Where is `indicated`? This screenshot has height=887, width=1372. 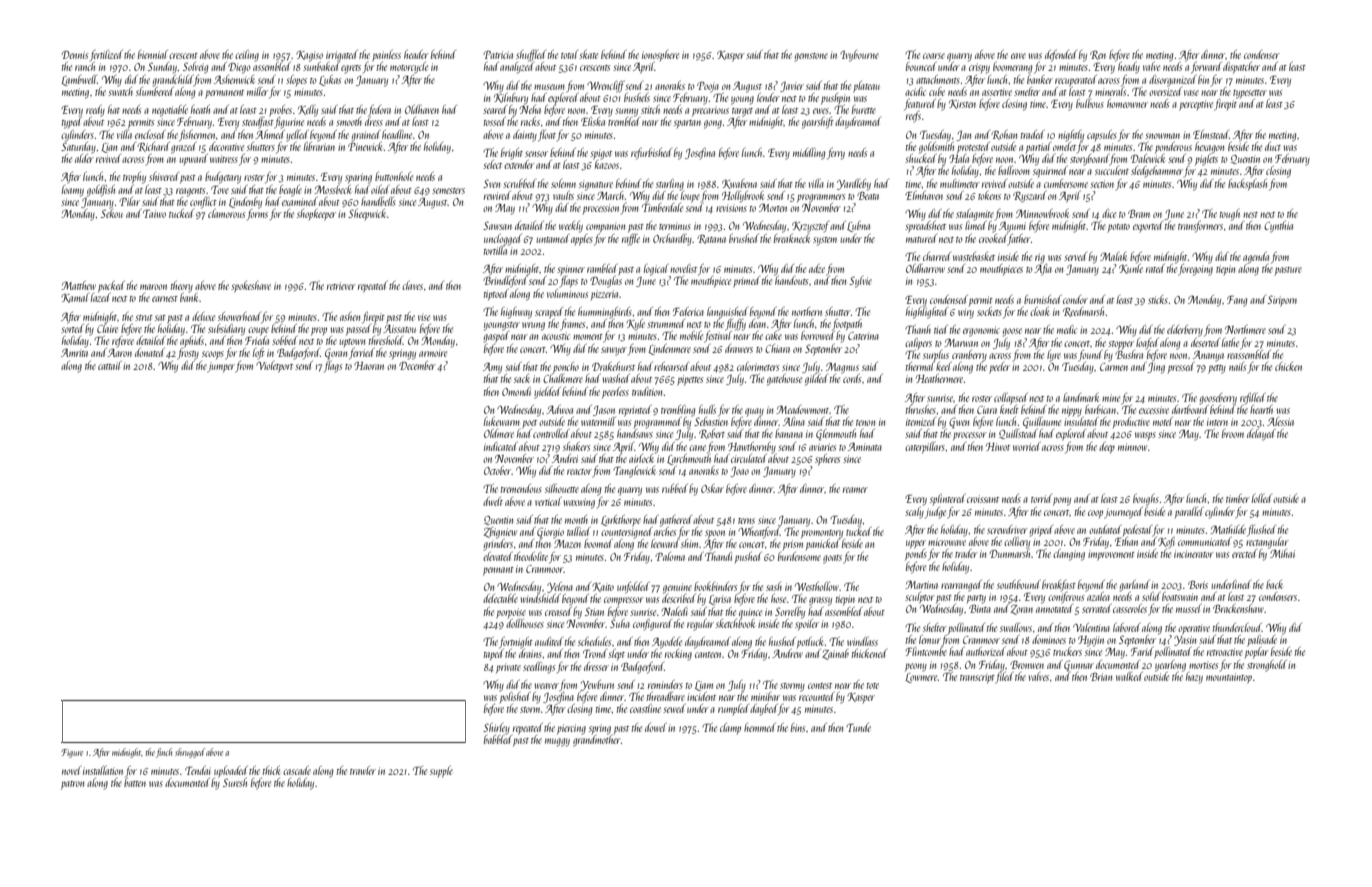
indicated is located at coordinates (501, 446).
